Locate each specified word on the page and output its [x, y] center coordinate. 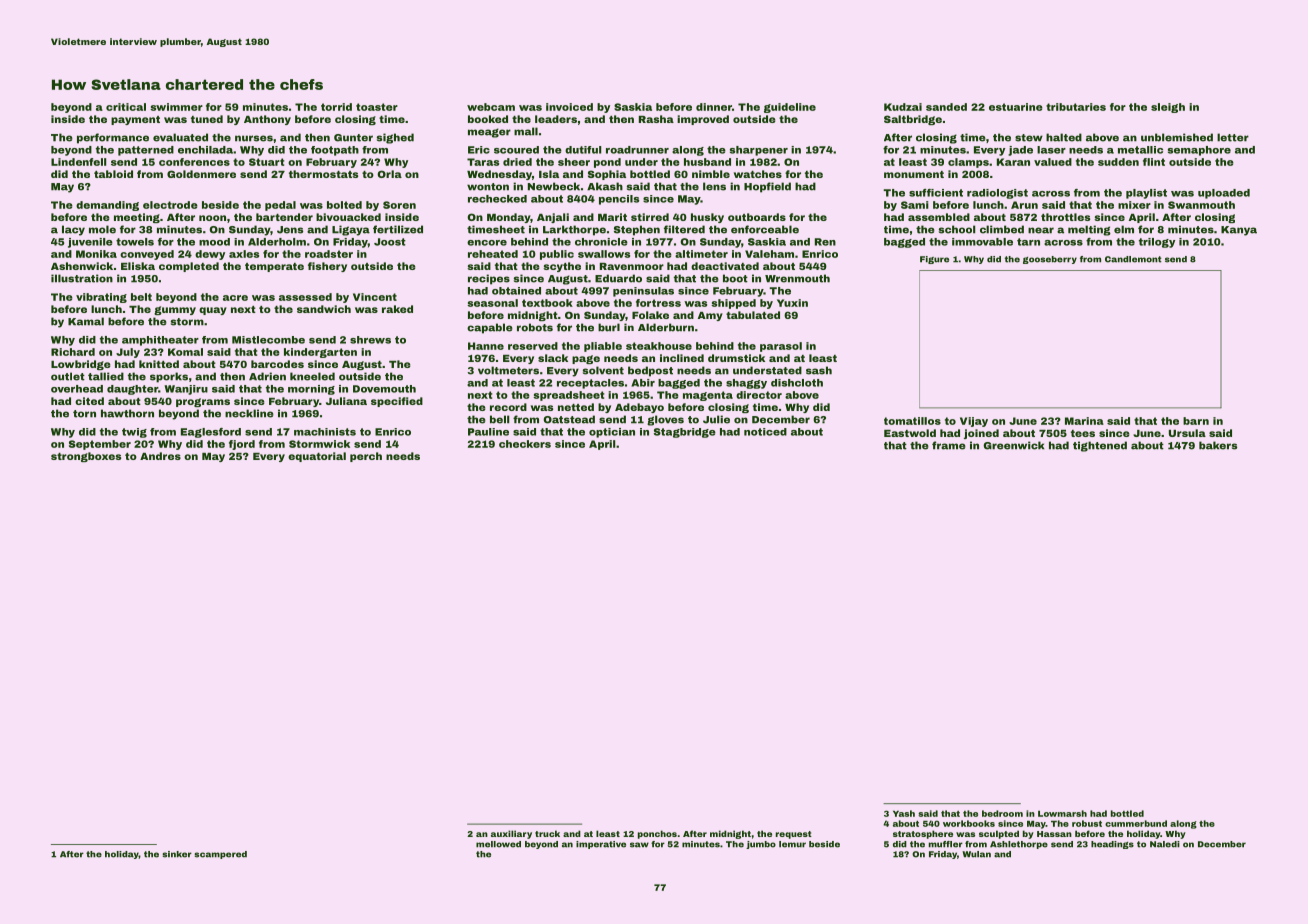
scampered [221, 855]
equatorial [317, 457]
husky [707, 218]
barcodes [277, 364]
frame [949, 445]
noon [212, 218]
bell [499, 419]
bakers [1218, 445]
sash [819, 370]
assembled [939, 217]
